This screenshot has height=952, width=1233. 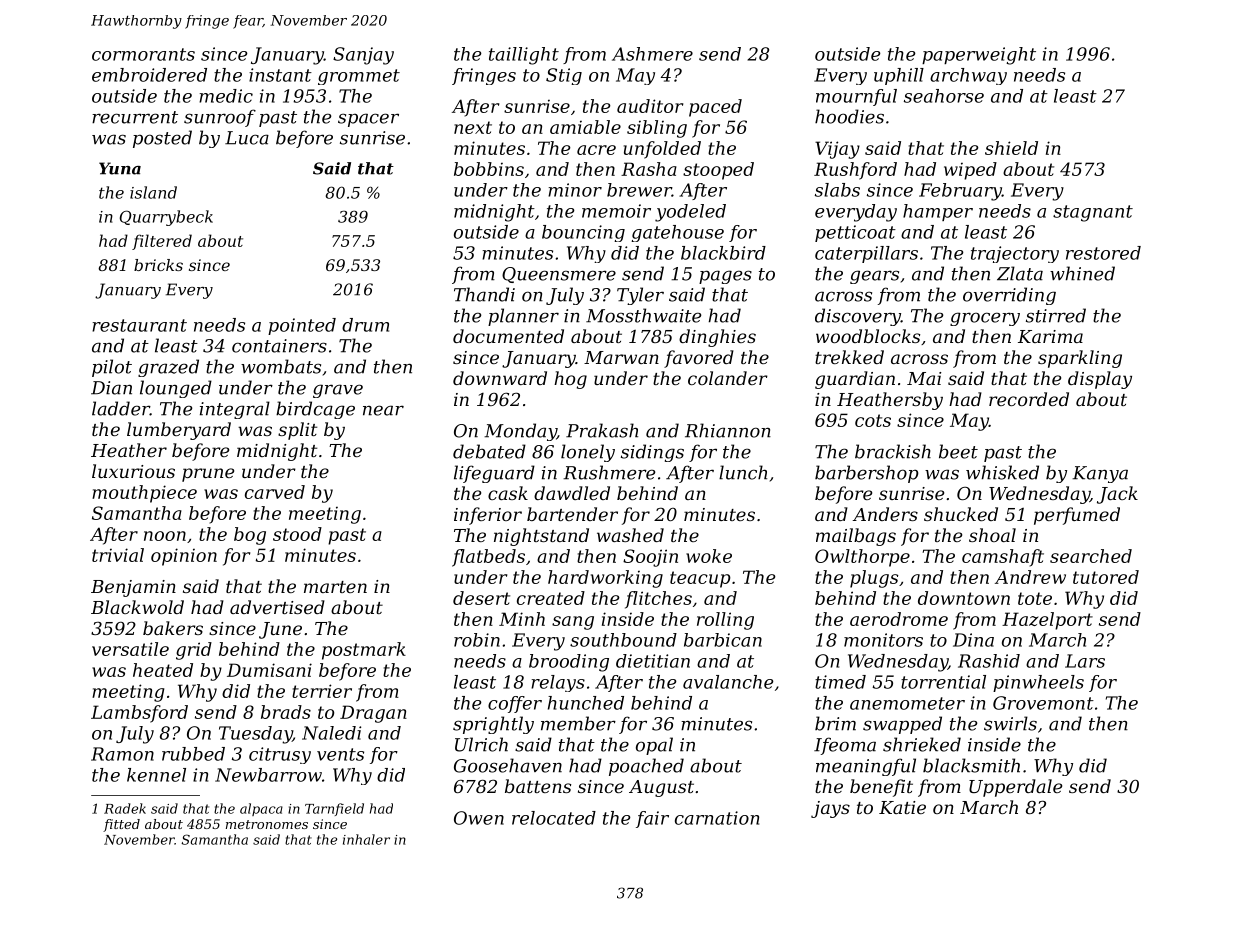 I want to click on spacer, so click(x=368, y=120).
